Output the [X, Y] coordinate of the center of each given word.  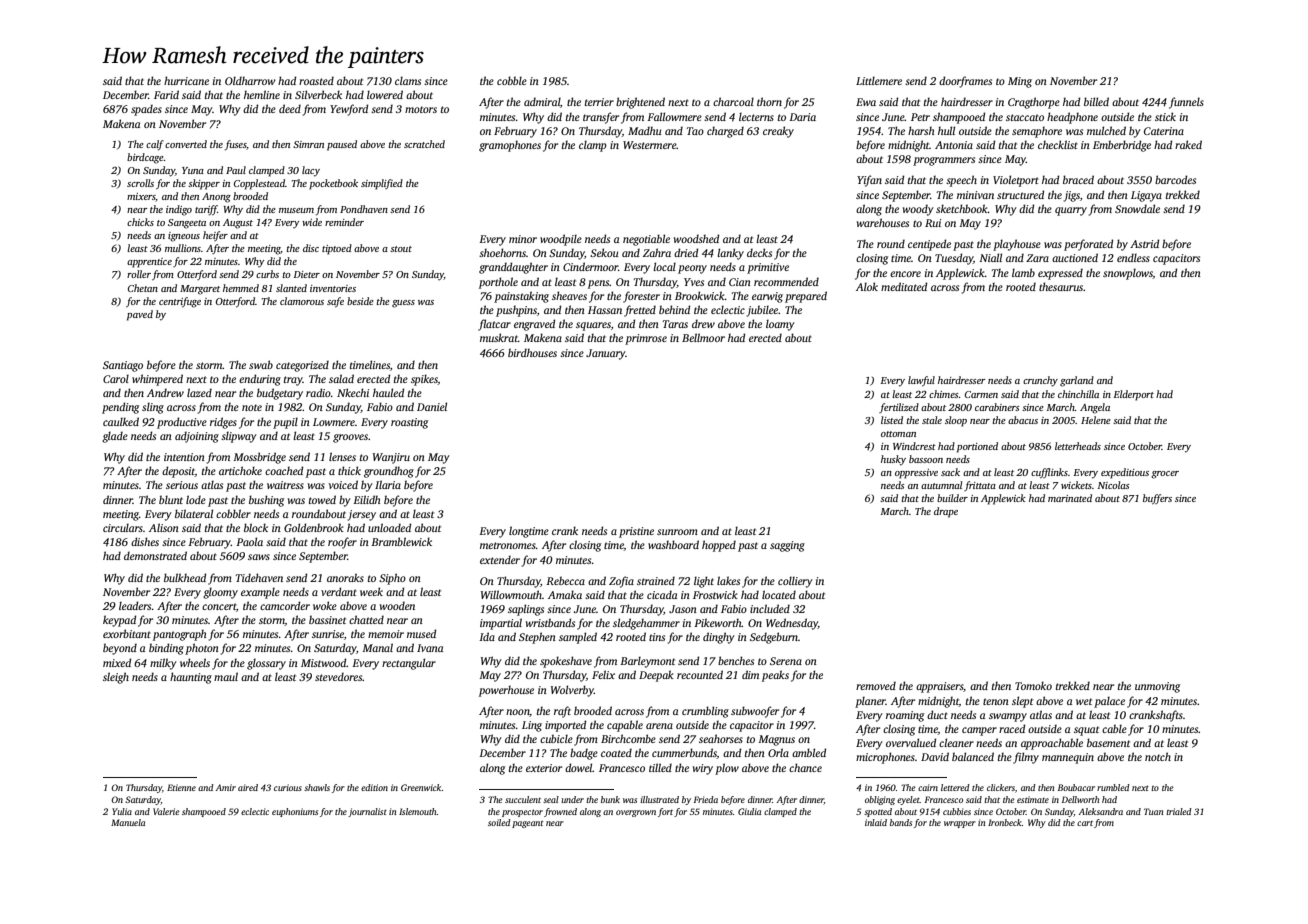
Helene [1096, 420]
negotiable [646, 240]
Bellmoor [703, 337]
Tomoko [1033, 685]
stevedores [339, 676]
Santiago [123, 366]
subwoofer [755, 712]
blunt [171, 499]
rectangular [409, 664]
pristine [636, 532]
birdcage [145, 158]
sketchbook [962, 208]
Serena [786, 661]
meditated [904, 286]
